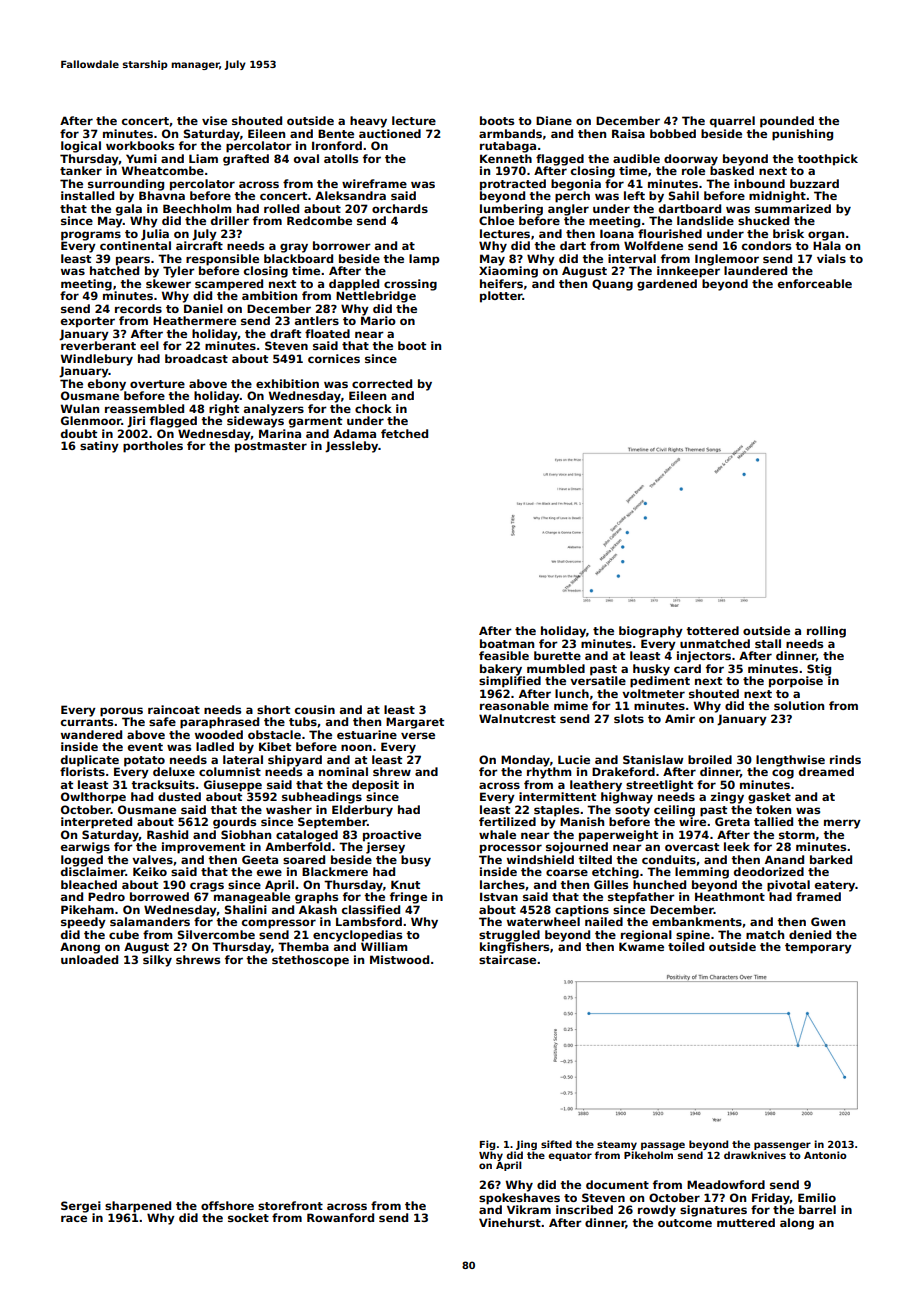 Image resolution: width=924 pixels, height=1308 pixels. What do you see at coordinates (375, 786) in the document?
I see `deposit` at bounding box center [375, 786].
